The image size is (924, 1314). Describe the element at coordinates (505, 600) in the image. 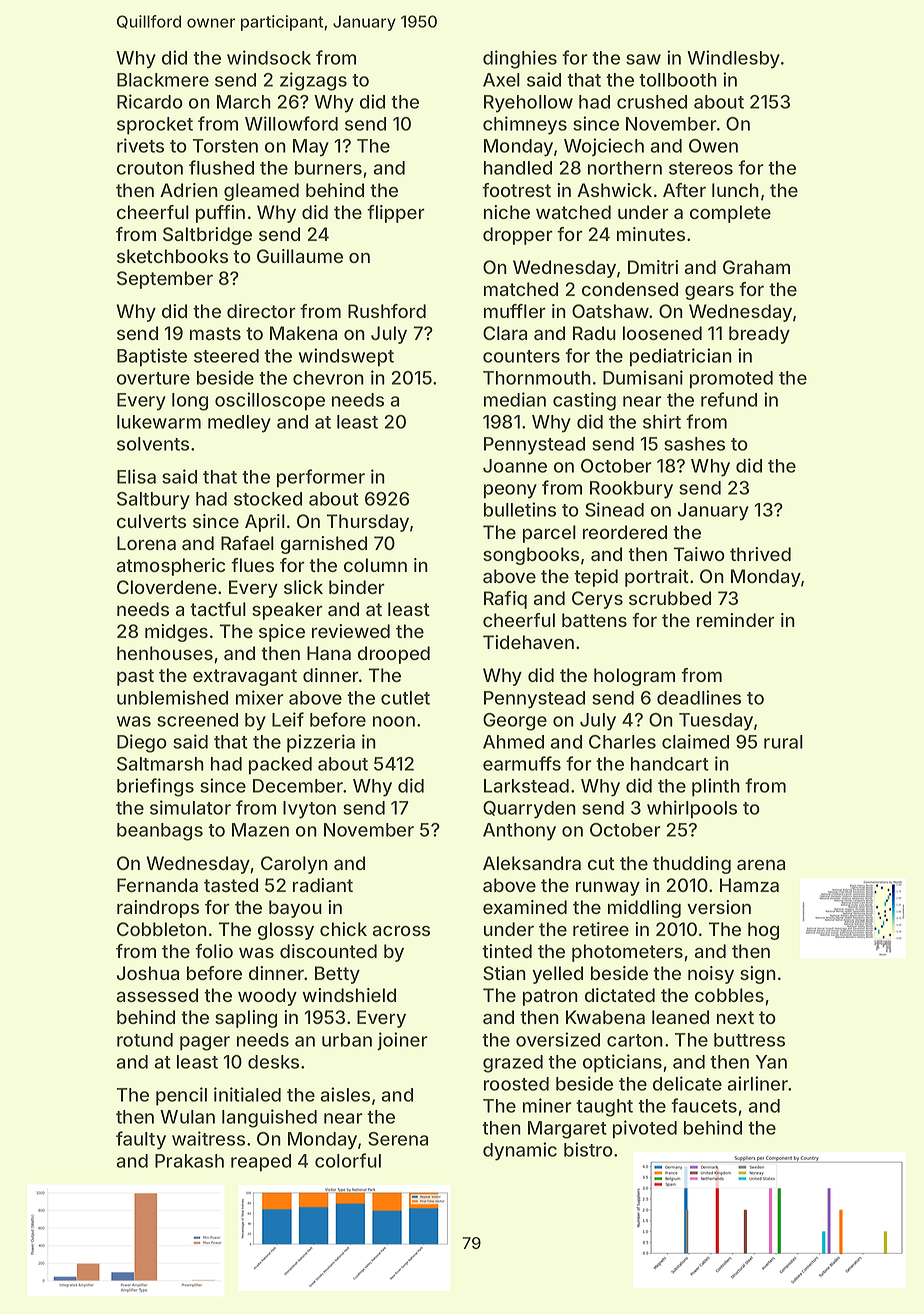

I see `Rafiq` at that location.
